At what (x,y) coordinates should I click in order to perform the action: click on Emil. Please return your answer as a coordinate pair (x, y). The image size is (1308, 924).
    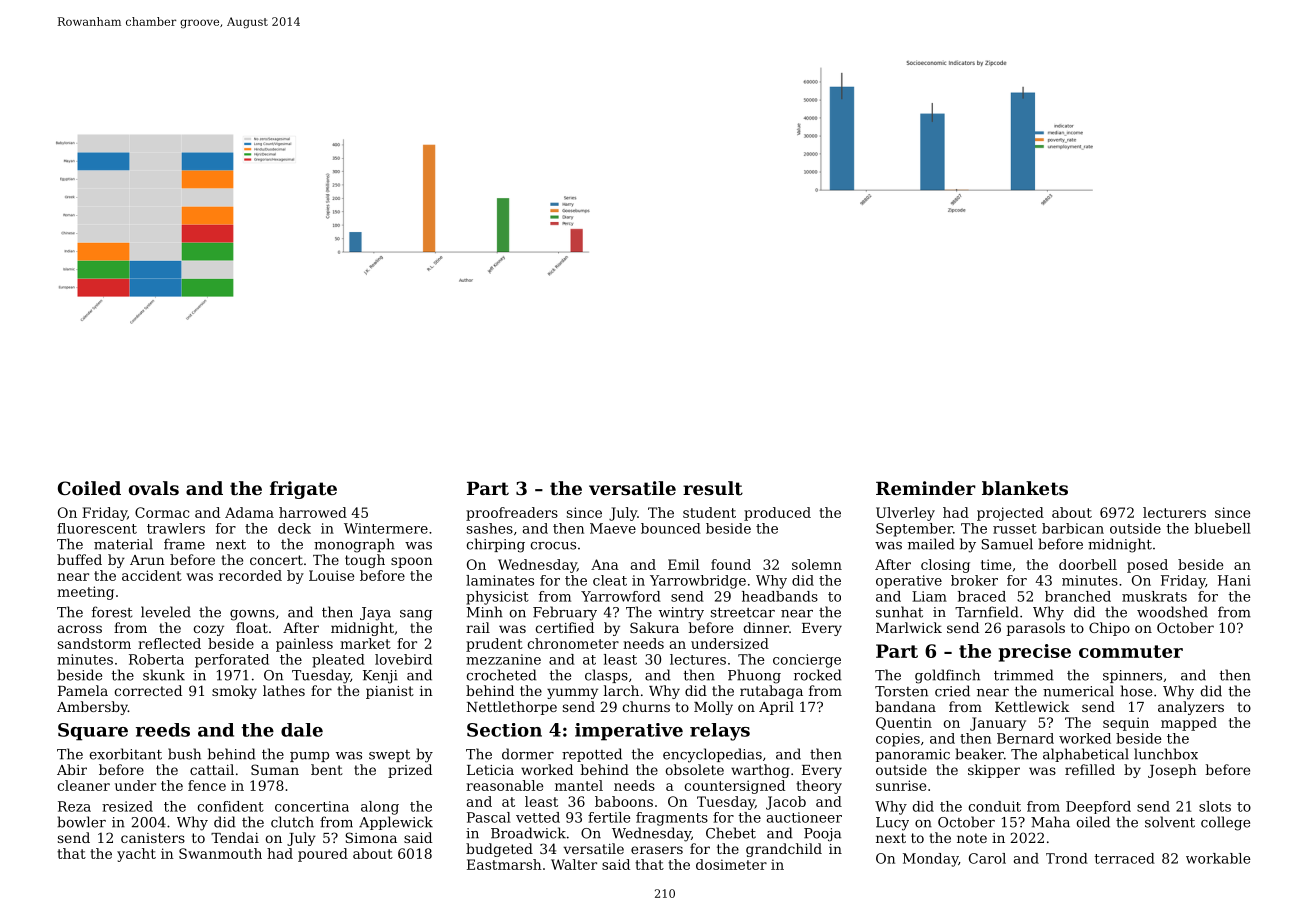
    Looking at the image, I should click on (683, 564).
